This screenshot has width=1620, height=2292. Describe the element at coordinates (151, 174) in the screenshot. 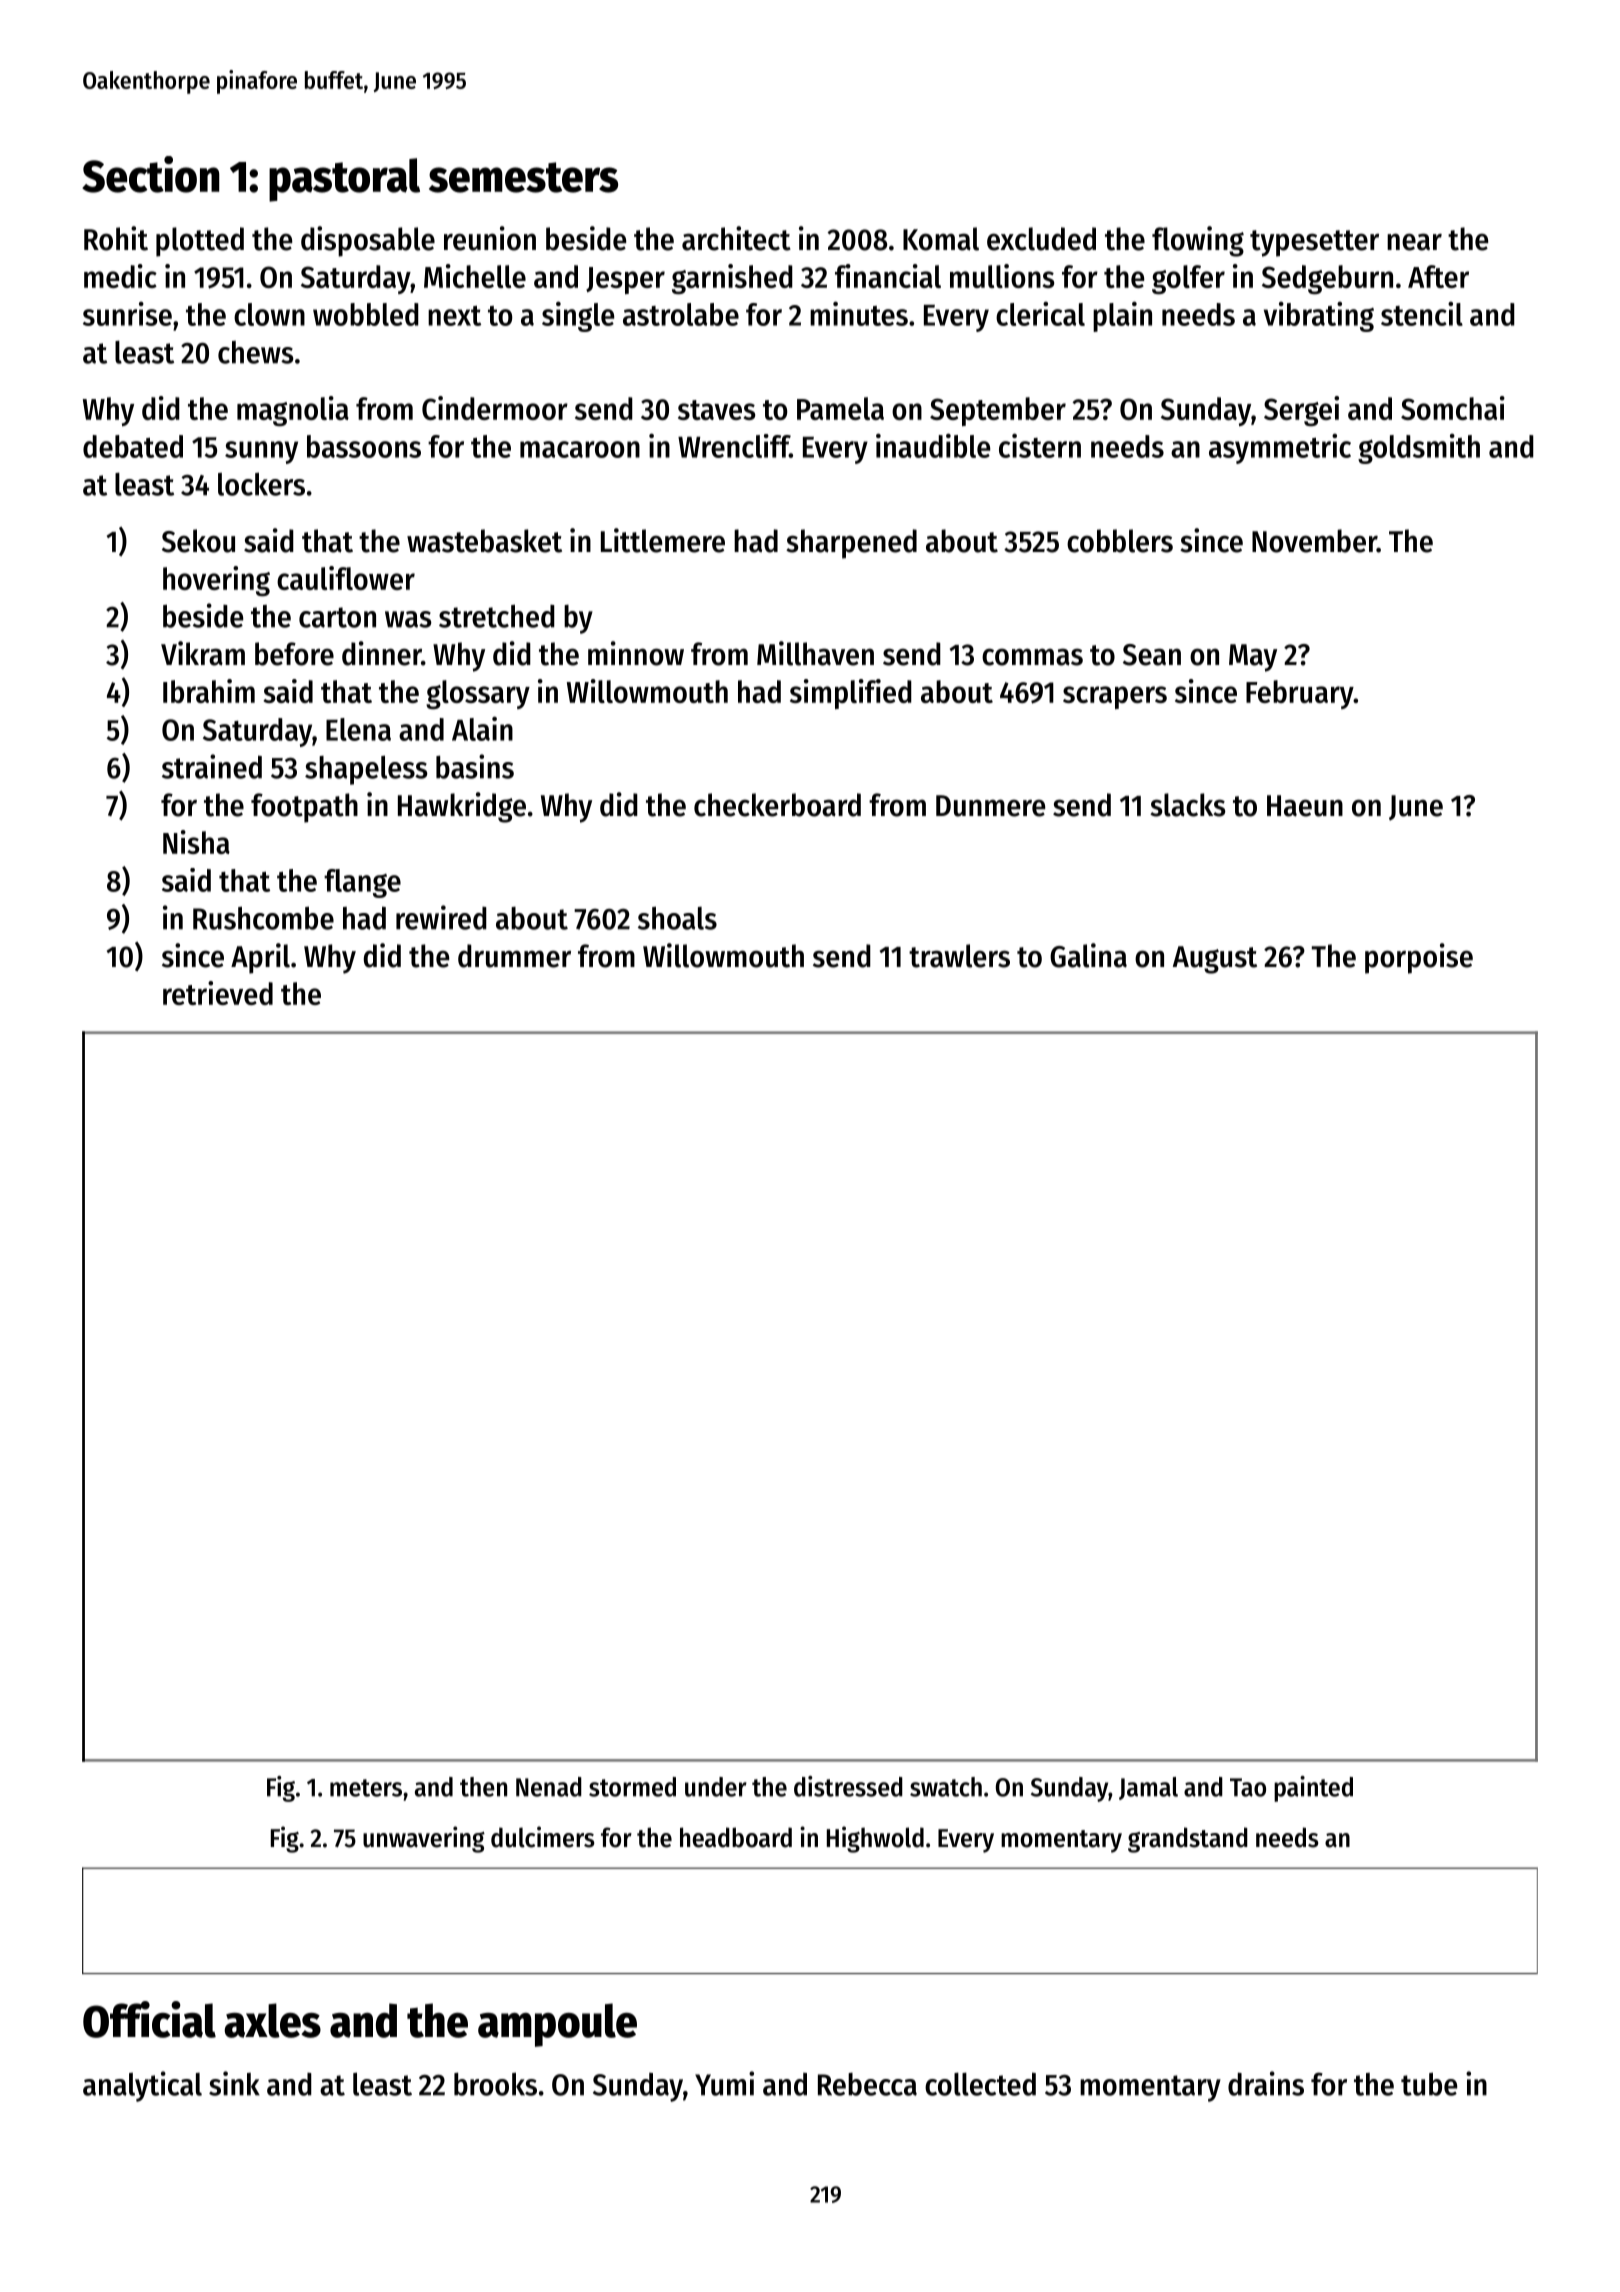

I see `Section` at that location.
